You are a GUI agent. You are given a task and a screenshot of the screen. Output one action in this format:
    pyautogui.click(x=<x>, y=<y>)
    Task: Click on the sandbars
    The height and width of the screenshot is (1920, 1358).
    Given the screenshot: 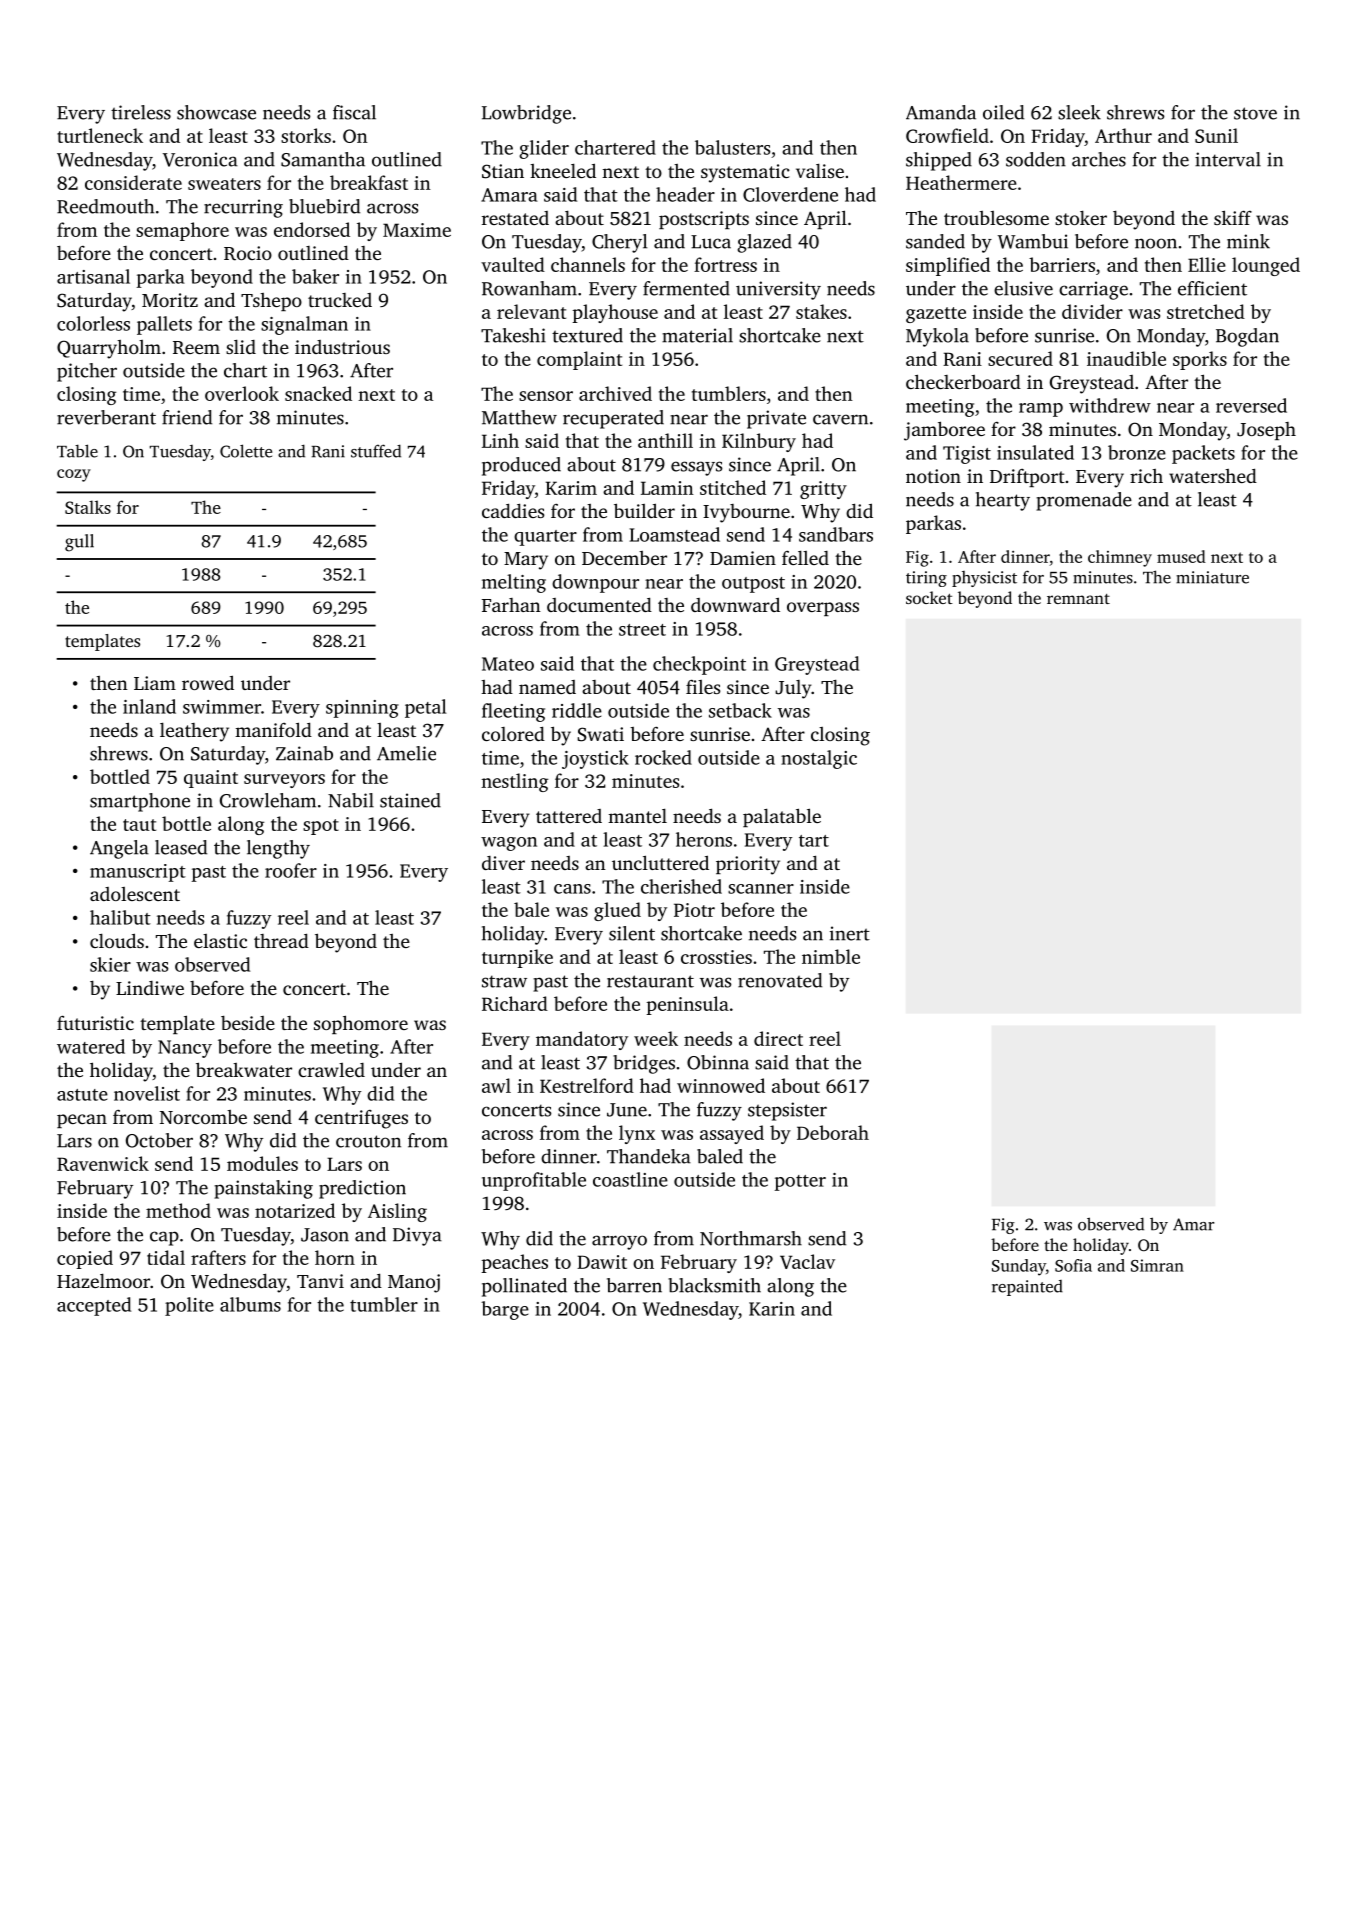 What is the action you would take?
    pyautogui.click(x=836, y=534)
